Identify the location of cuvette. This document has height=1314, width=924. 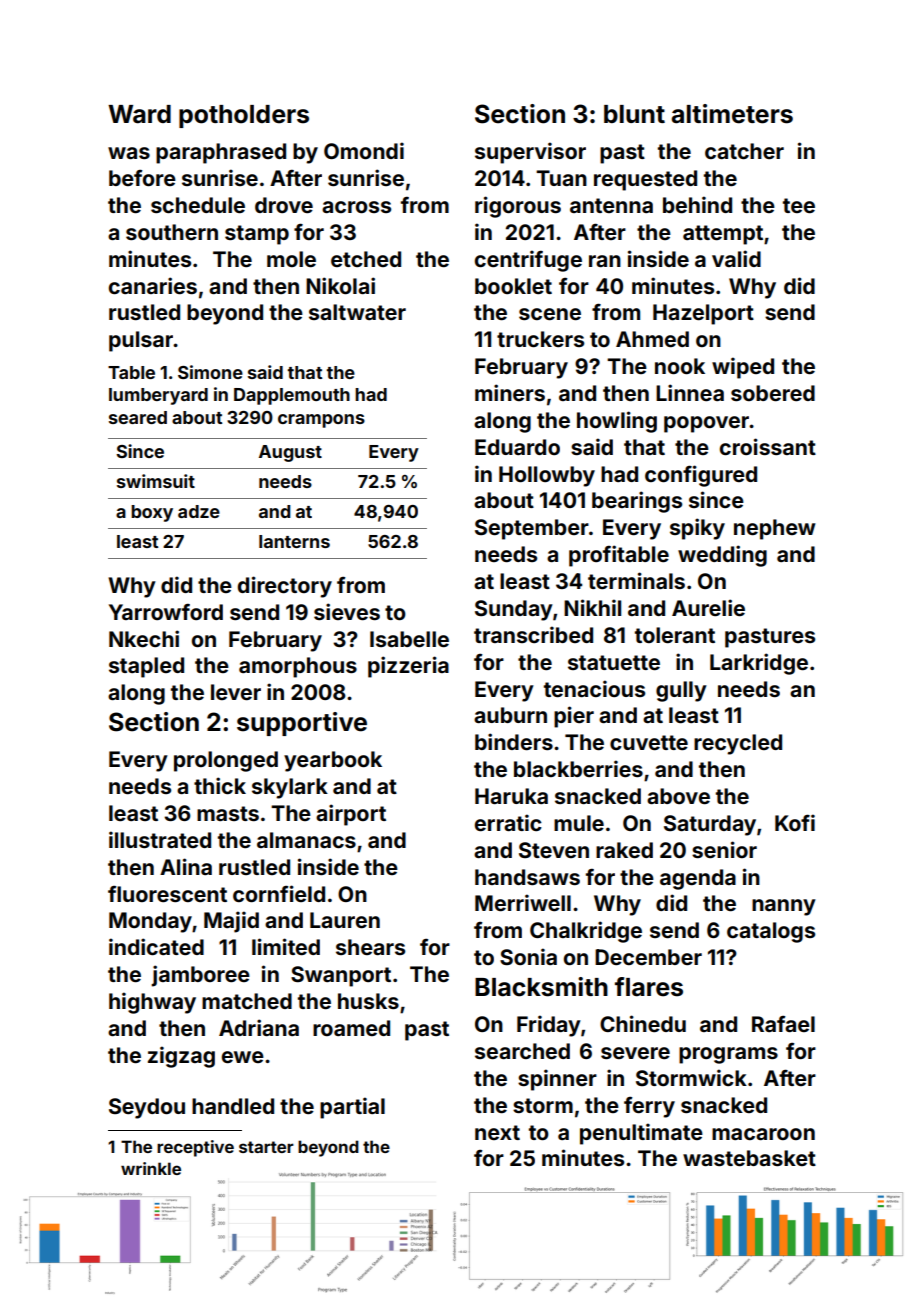
(649, 742).
